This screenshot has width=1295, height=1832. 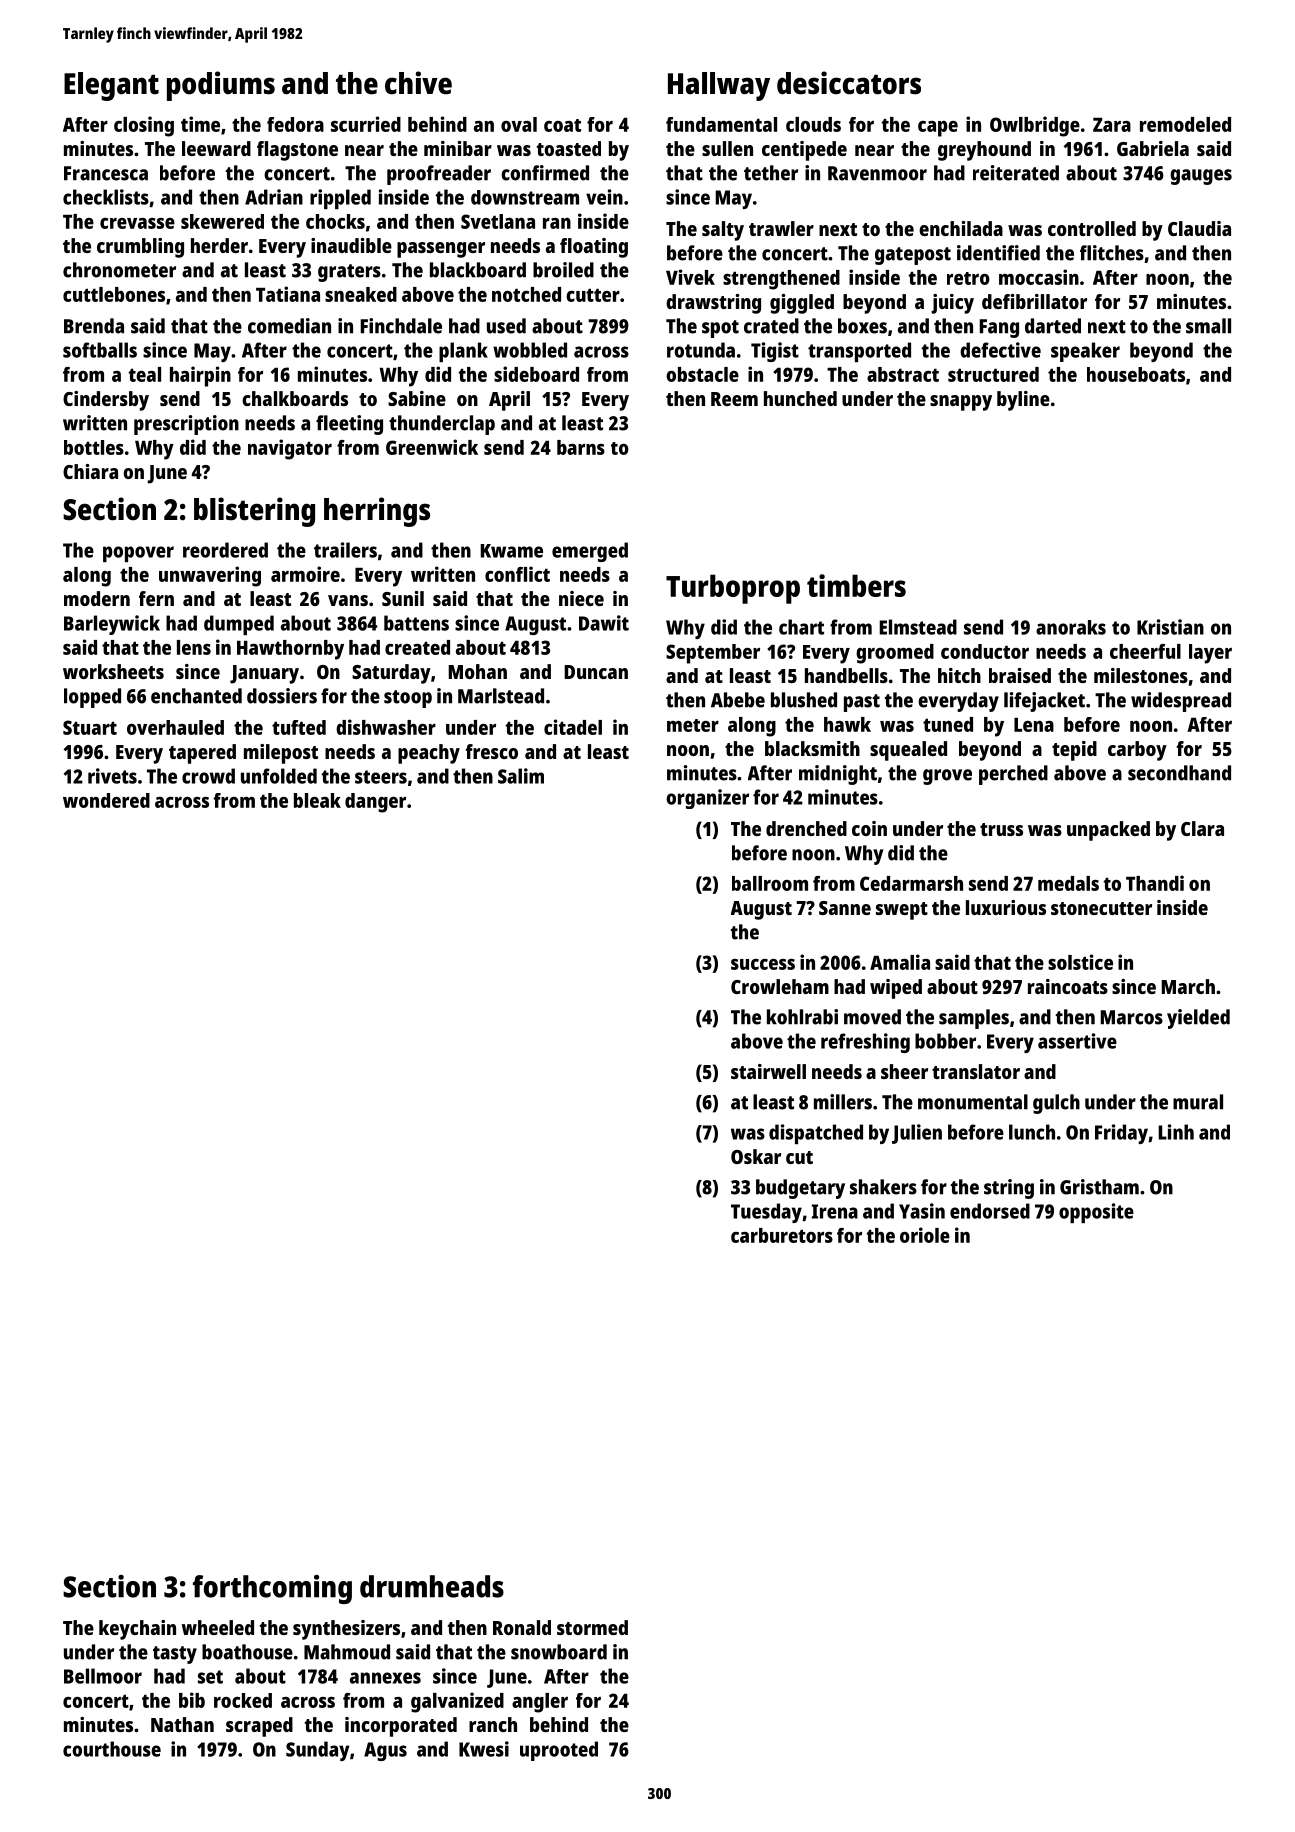 What do you see at coordinates (1096, 1213) in the screenshot?
I see `opposite` at bounding box center [1096, 1213].
